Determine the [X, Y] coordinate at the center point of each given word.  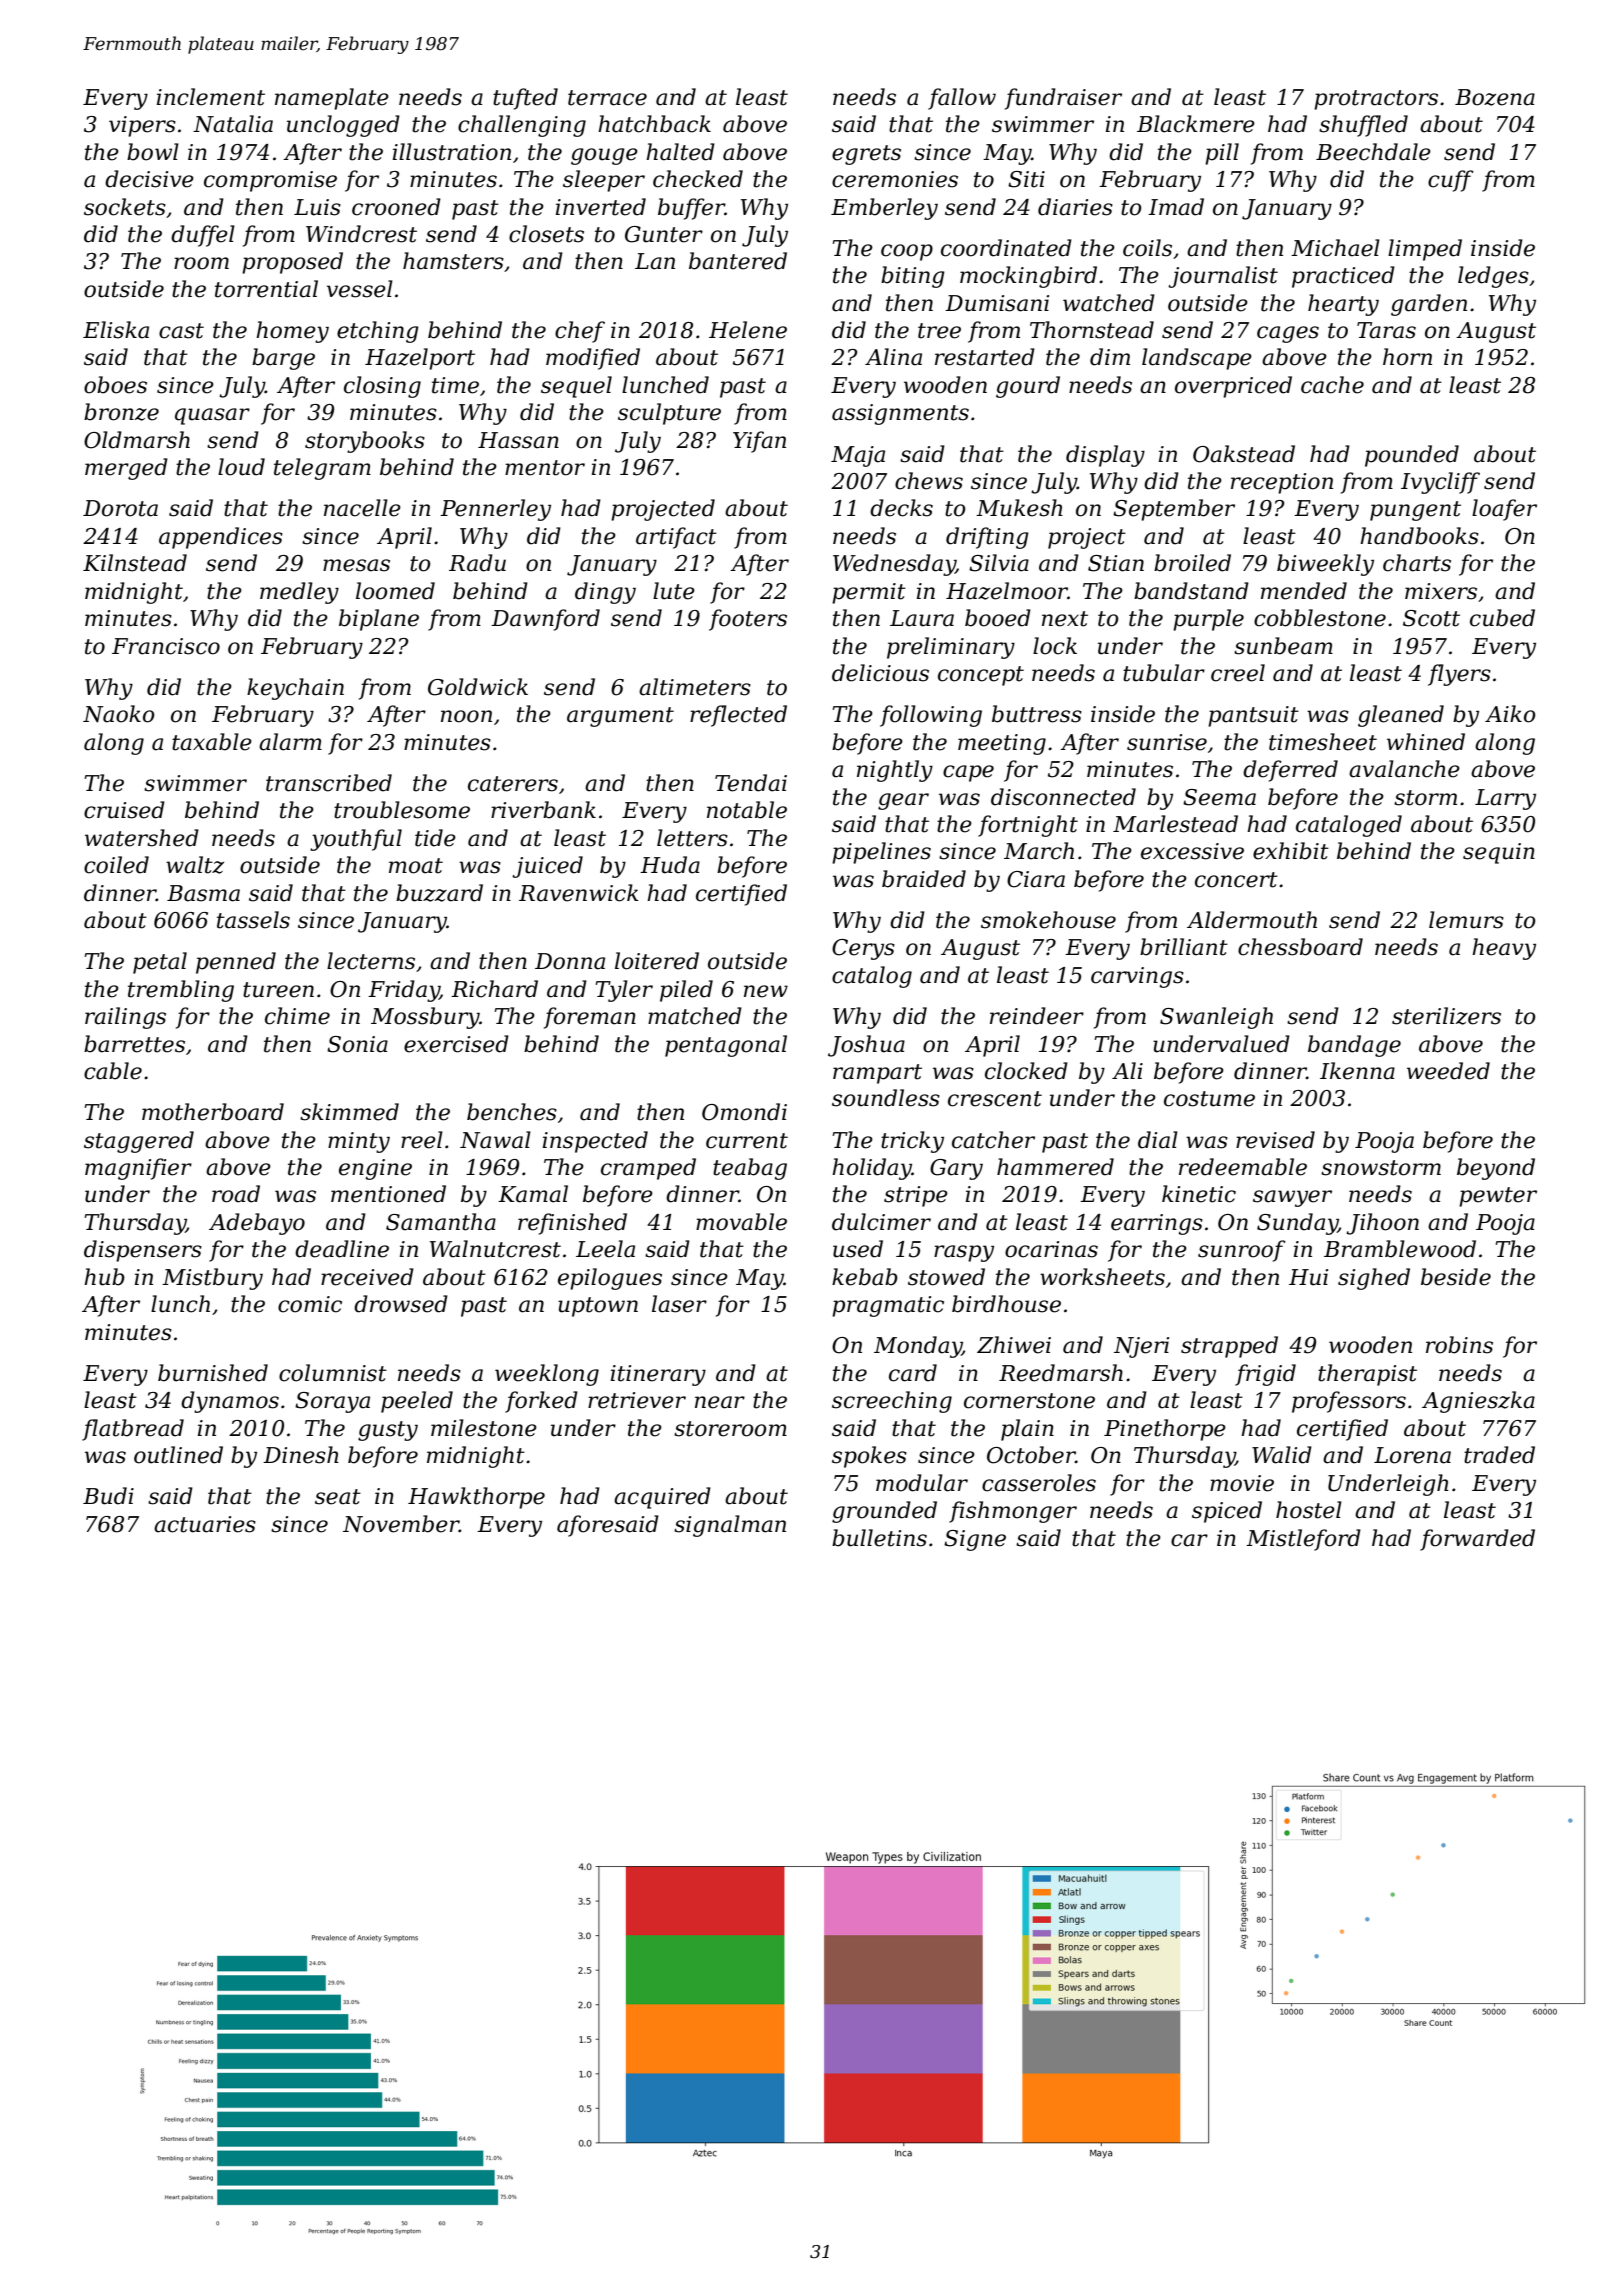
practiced [1343, 277]
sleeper [604, 181]
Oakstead [1244, 454]
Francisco [166, 646]
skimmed [349, 1112]
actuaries [205, 1524]
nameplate [332, 99]
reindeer [1037, 1016]
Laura [922, 618]
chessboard [1300, 947]
